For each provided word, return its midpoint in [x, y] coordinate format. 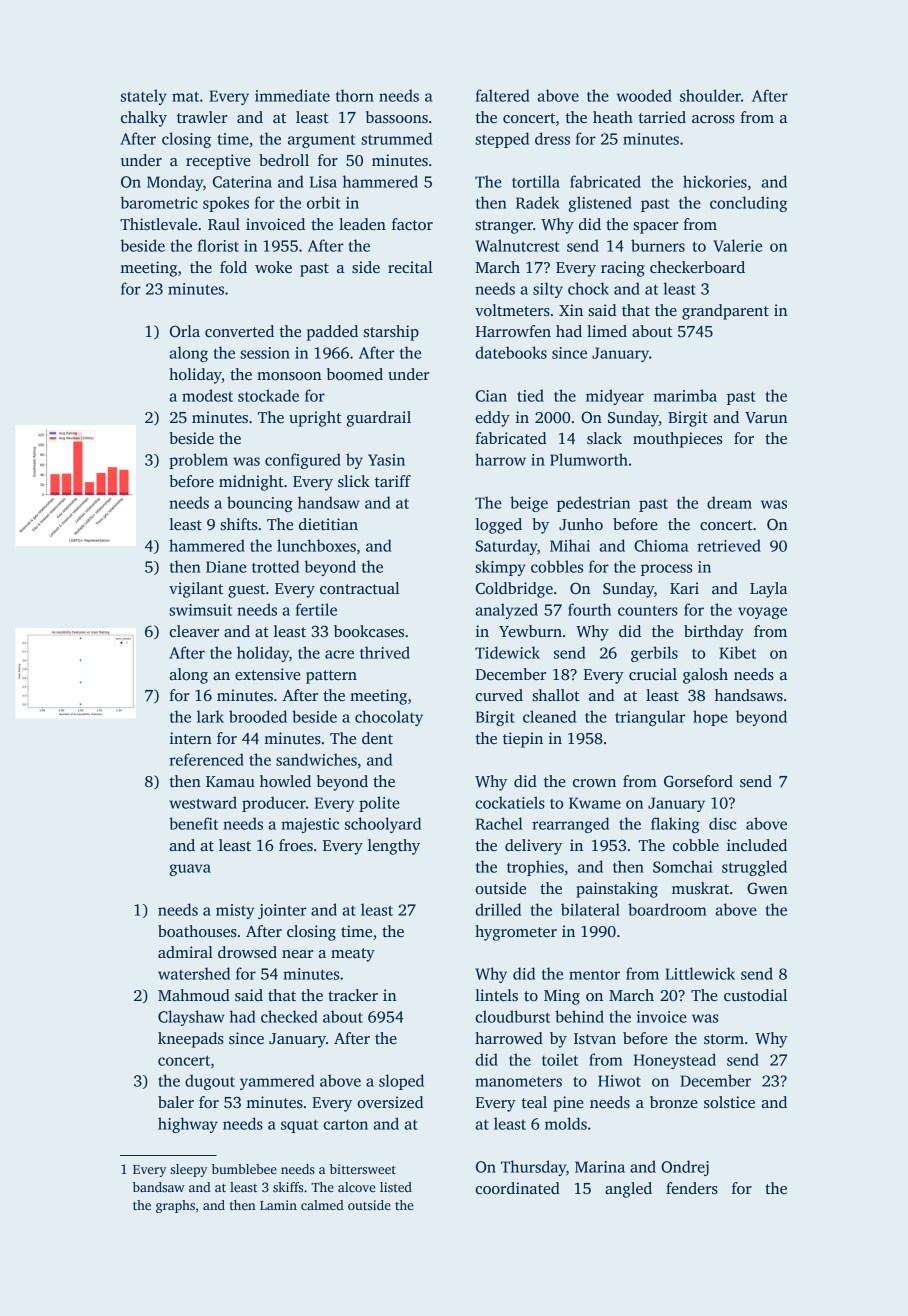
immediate [292, 95]
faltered [502, 95]
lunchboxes [316, 545]
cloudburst [512, 1016]
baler [176, 1102]
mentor [594, 975]
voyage [762, 613]
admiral [185, 952]
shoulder [710, 95]
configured [303, 461]
